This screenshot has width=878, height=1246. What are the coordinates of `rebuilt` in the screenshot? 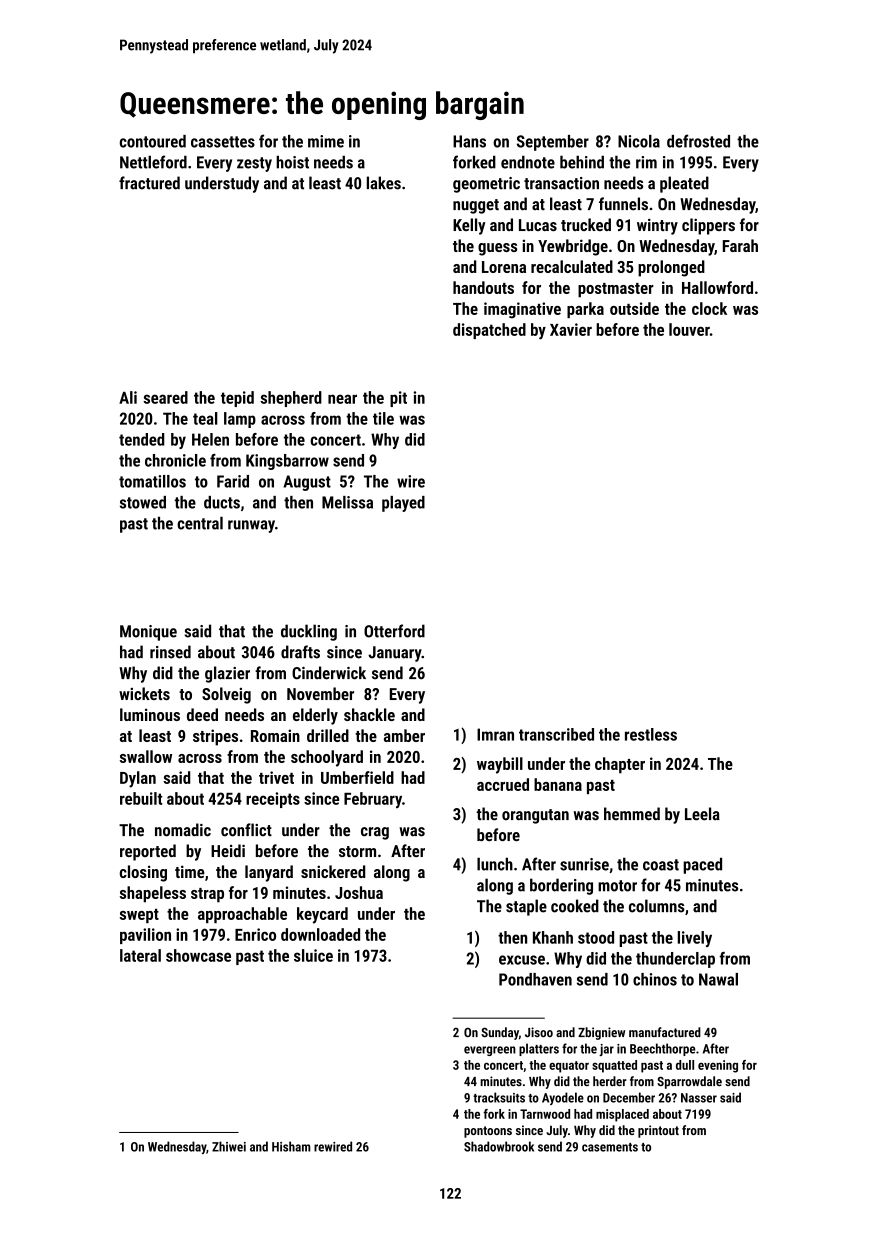 It's located at (141, 798).
